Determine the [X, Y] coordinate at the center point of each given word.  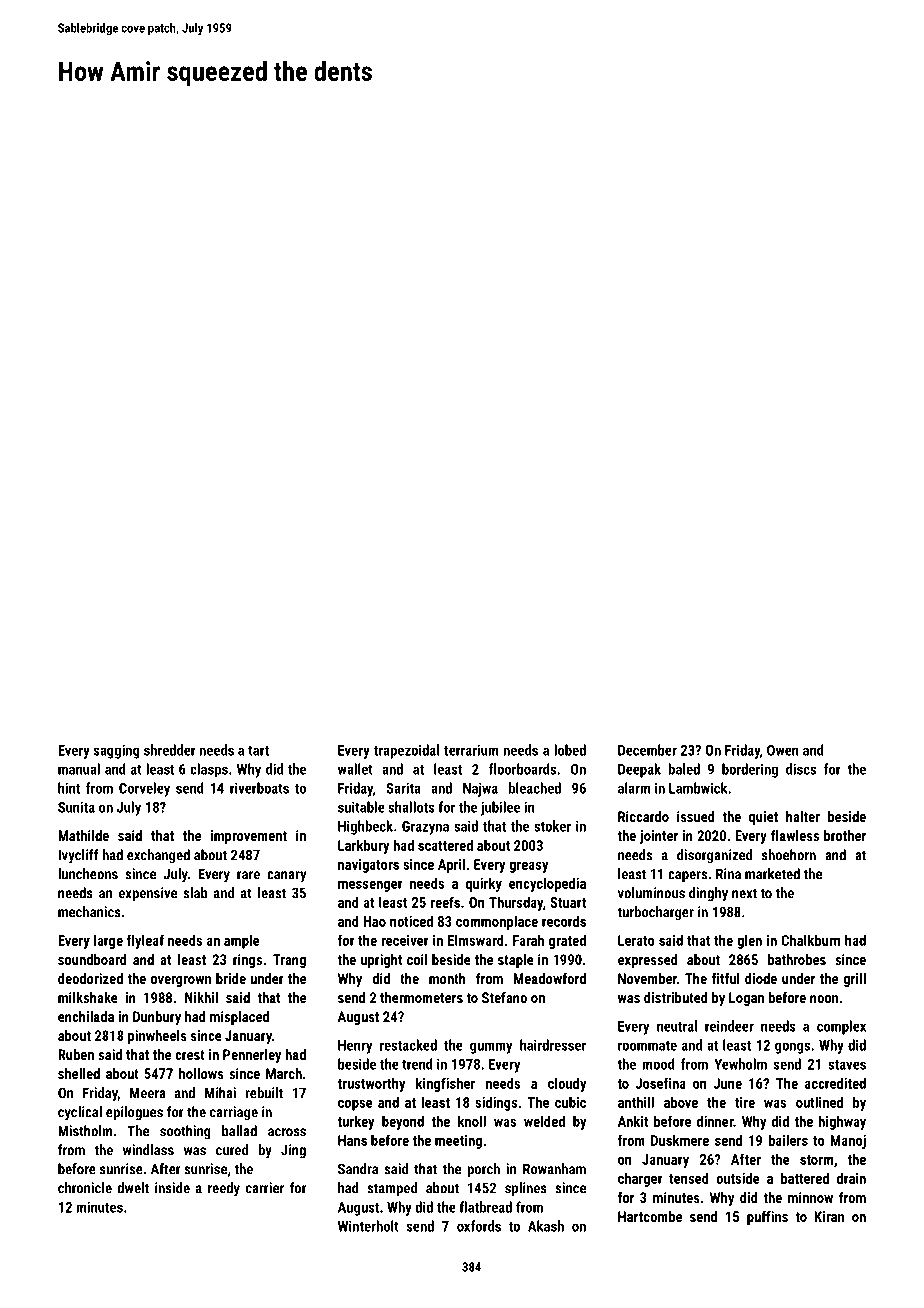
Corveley [144, 789]
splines [526, 1189]
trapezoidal [406, 751]
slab [195, 893]
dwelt [133, 1188]
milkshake [88, 997]
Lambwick [698, 788]
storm [816, 1160]
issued [696, 816]
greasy [529, 867]
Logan [746, 999]
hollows [201, 1073]
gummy [491, 1048]
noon [824, 999]
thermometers [421, 997]
